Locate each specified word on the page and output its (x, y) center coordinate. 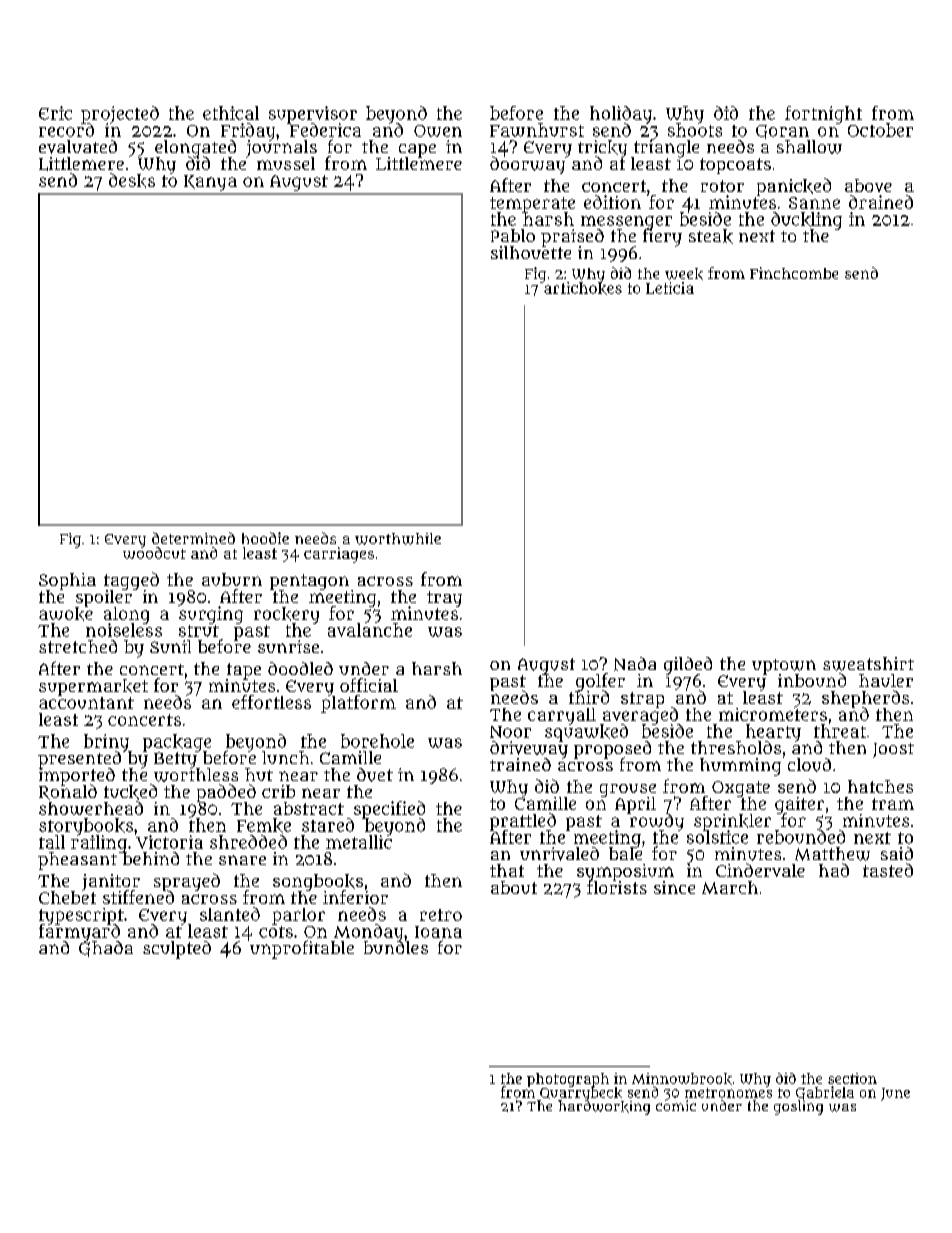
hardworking (604, 1108)
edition (612, 202)
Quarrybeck (580, 1094)
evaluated (78, 147)
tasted (888, 870)
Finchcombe (794, 273)
